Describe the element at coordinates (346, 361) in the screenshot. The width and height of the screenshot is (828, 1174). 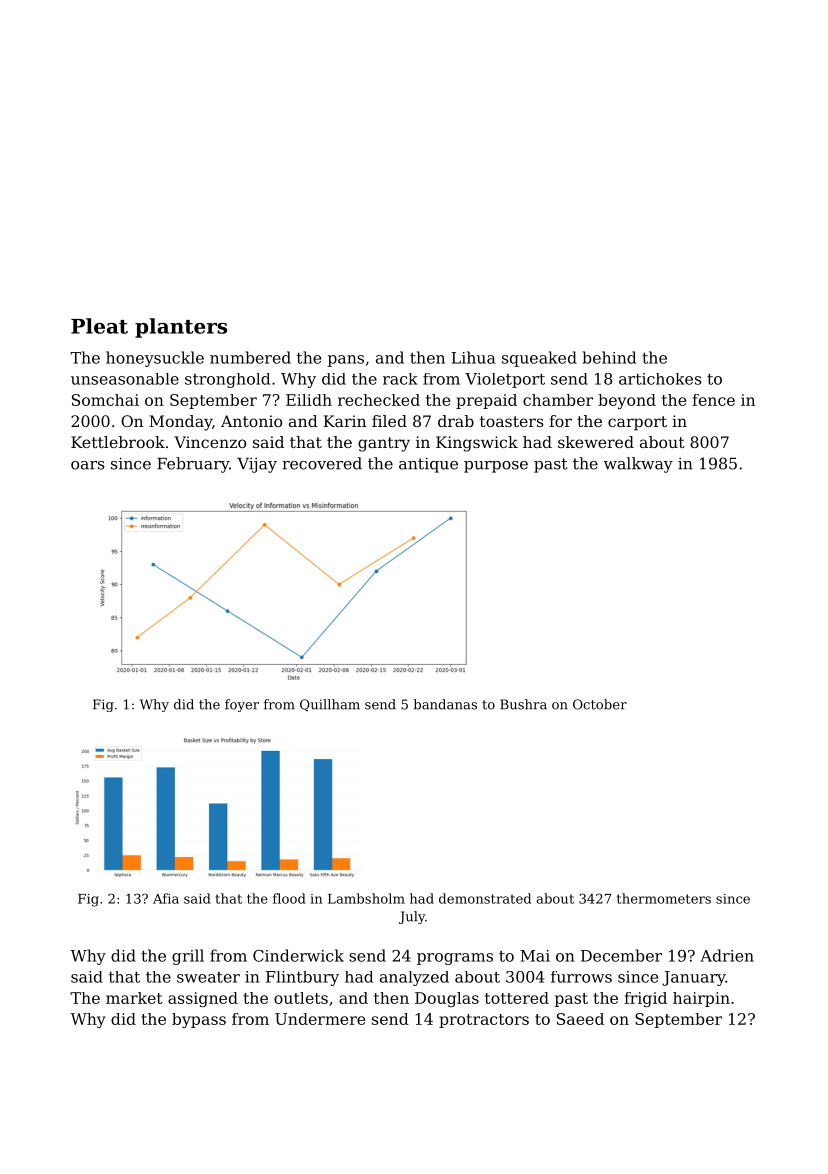
I see `pans` at that location.
